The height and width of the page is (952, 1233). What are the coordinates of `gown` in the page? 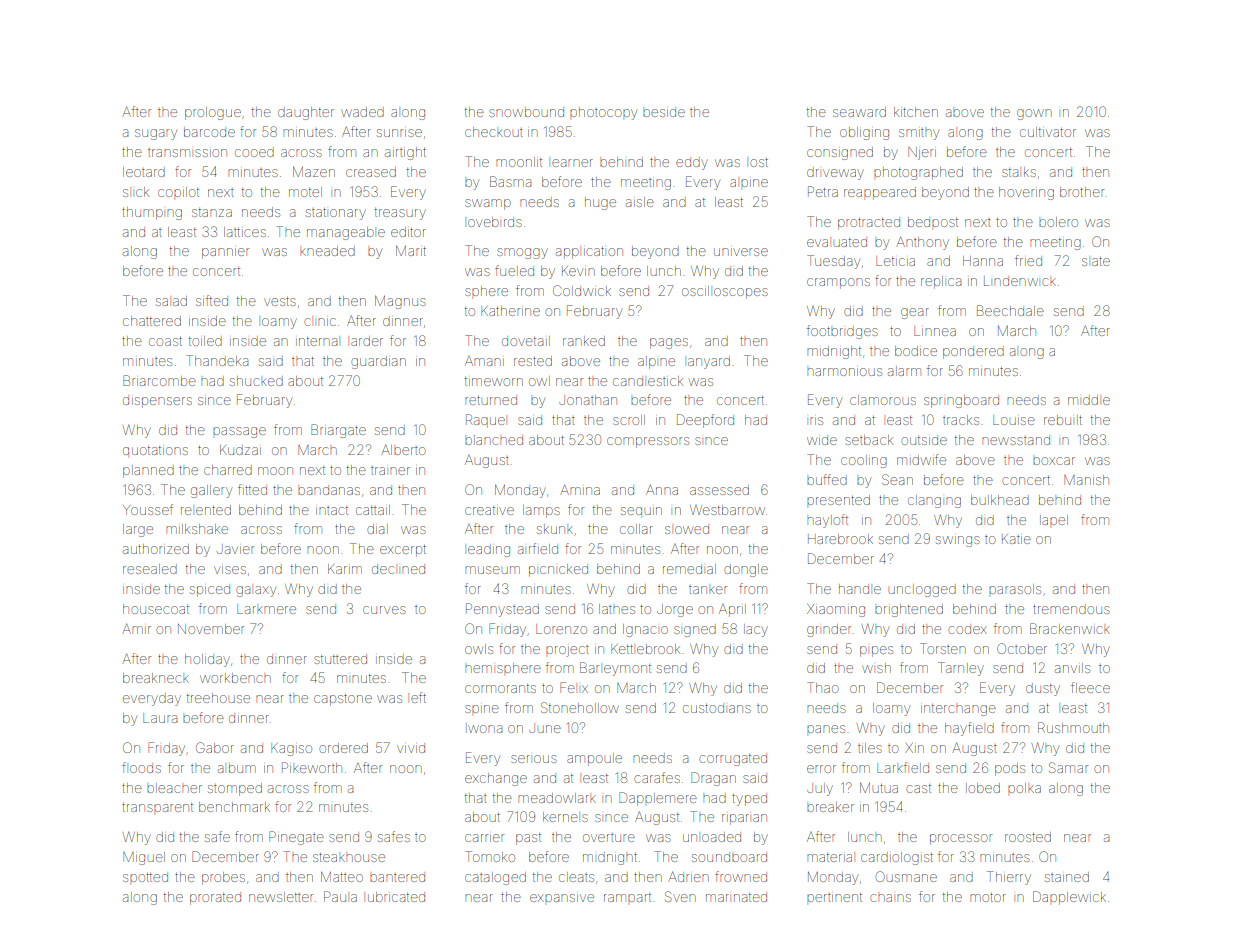 It's located at (1034, 114).
